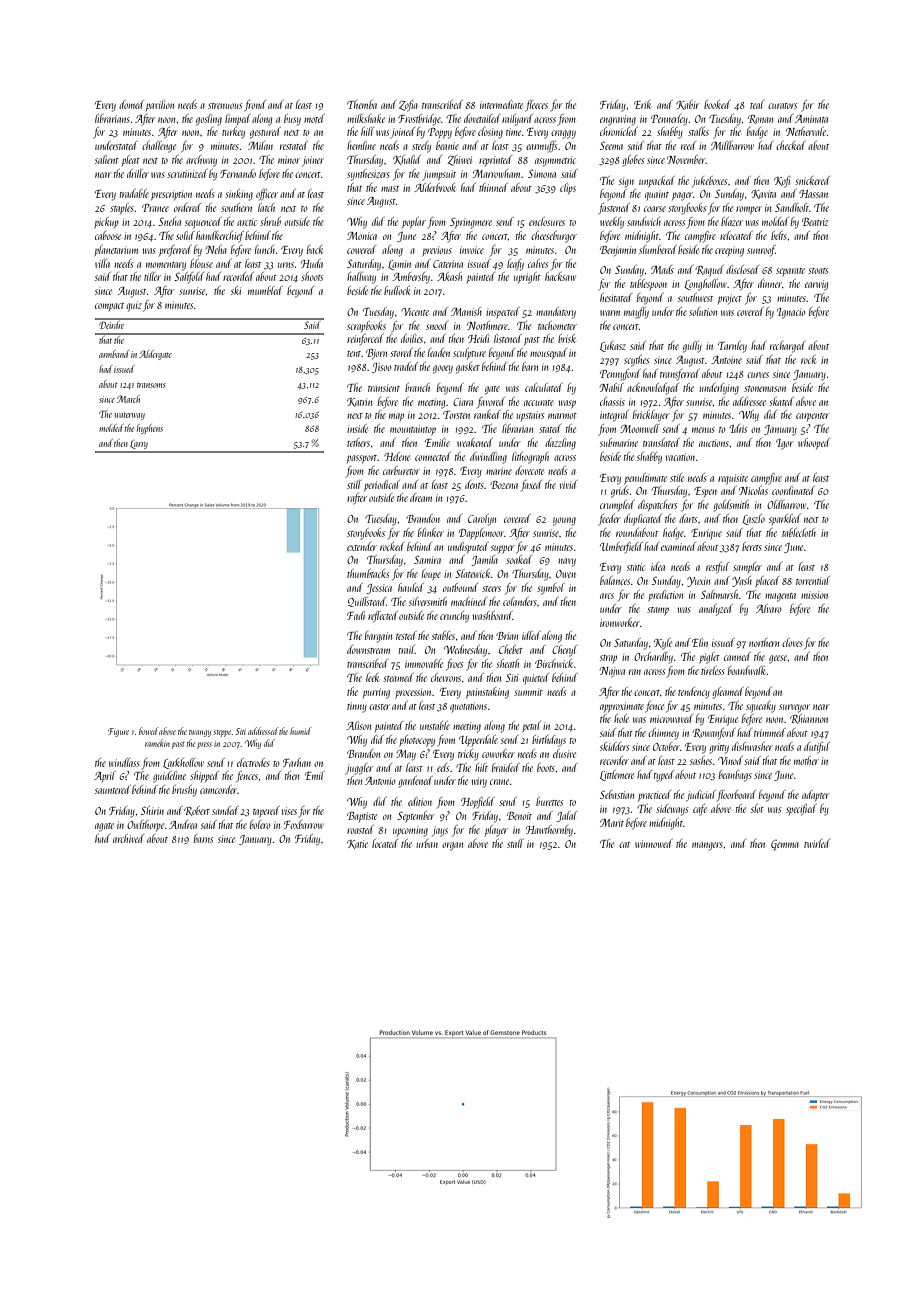 This screenshot has width=924, height=1308. Describe the element at coordinates (501, 104) in the screenshot. I see `intermediate` at that location.
